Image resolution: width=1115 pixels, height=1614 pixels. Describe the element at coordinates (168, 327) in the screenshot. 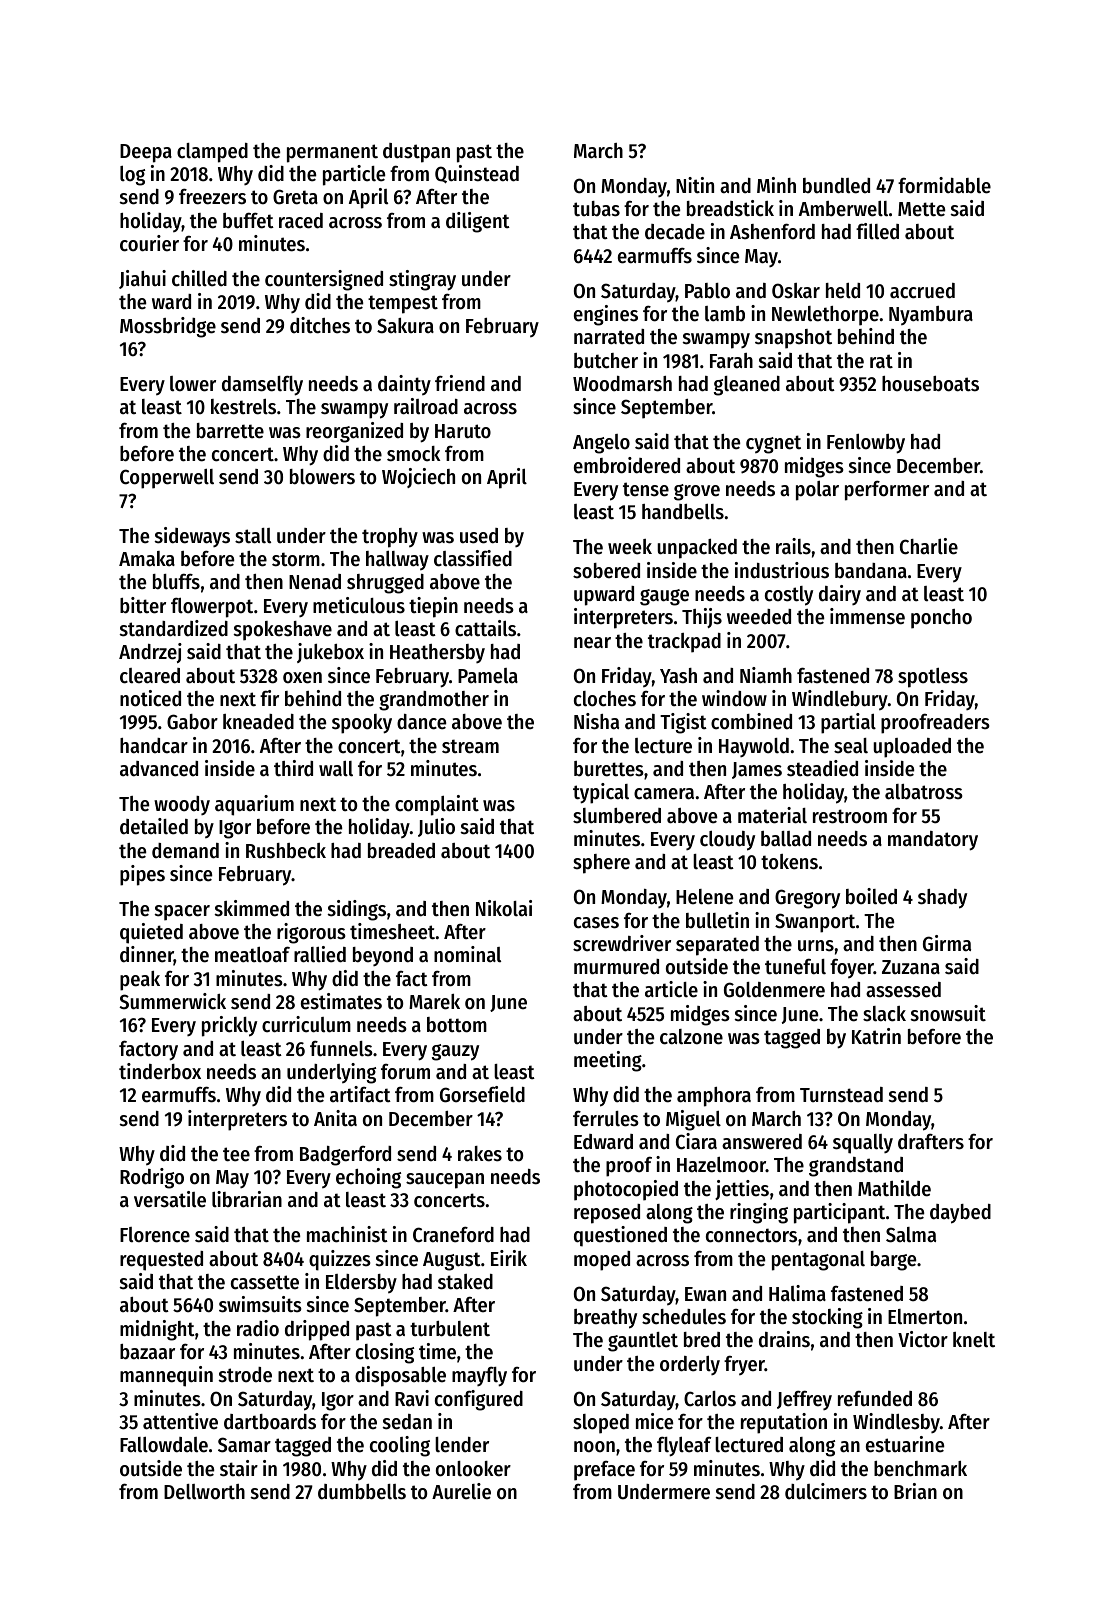

I see `Mossbridge` at that location.
